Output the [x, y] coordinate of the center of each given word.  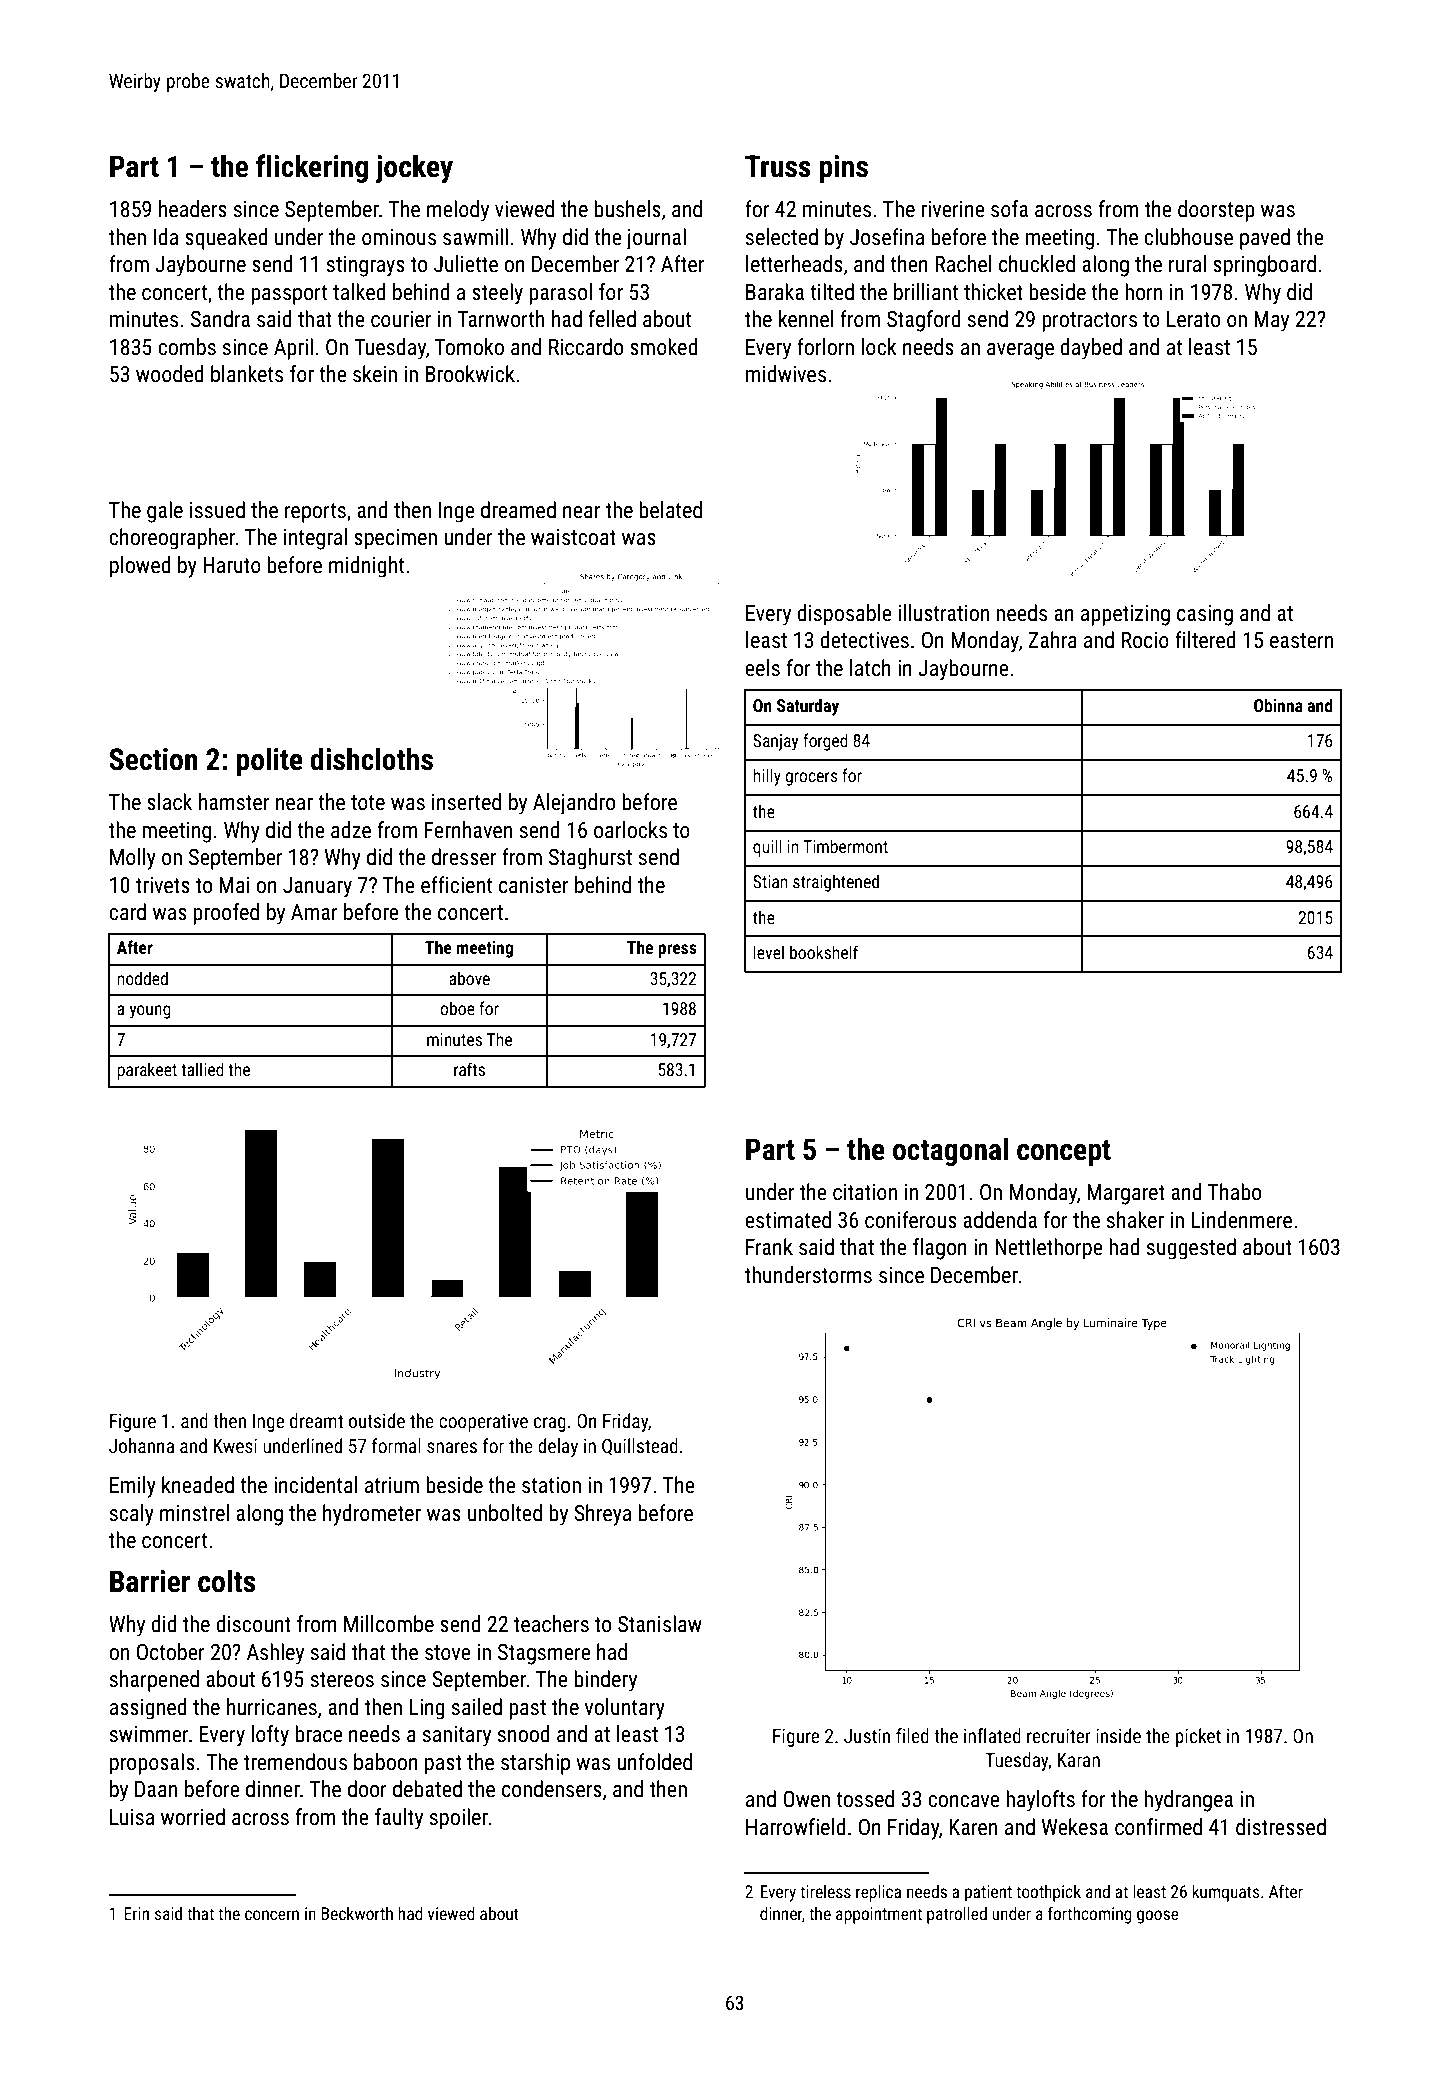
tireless [825, 1891]
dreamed [518, 510]
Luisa [132, 1817]
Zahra [1052, 640]
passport [289, 295]
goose [1158, 1917]
